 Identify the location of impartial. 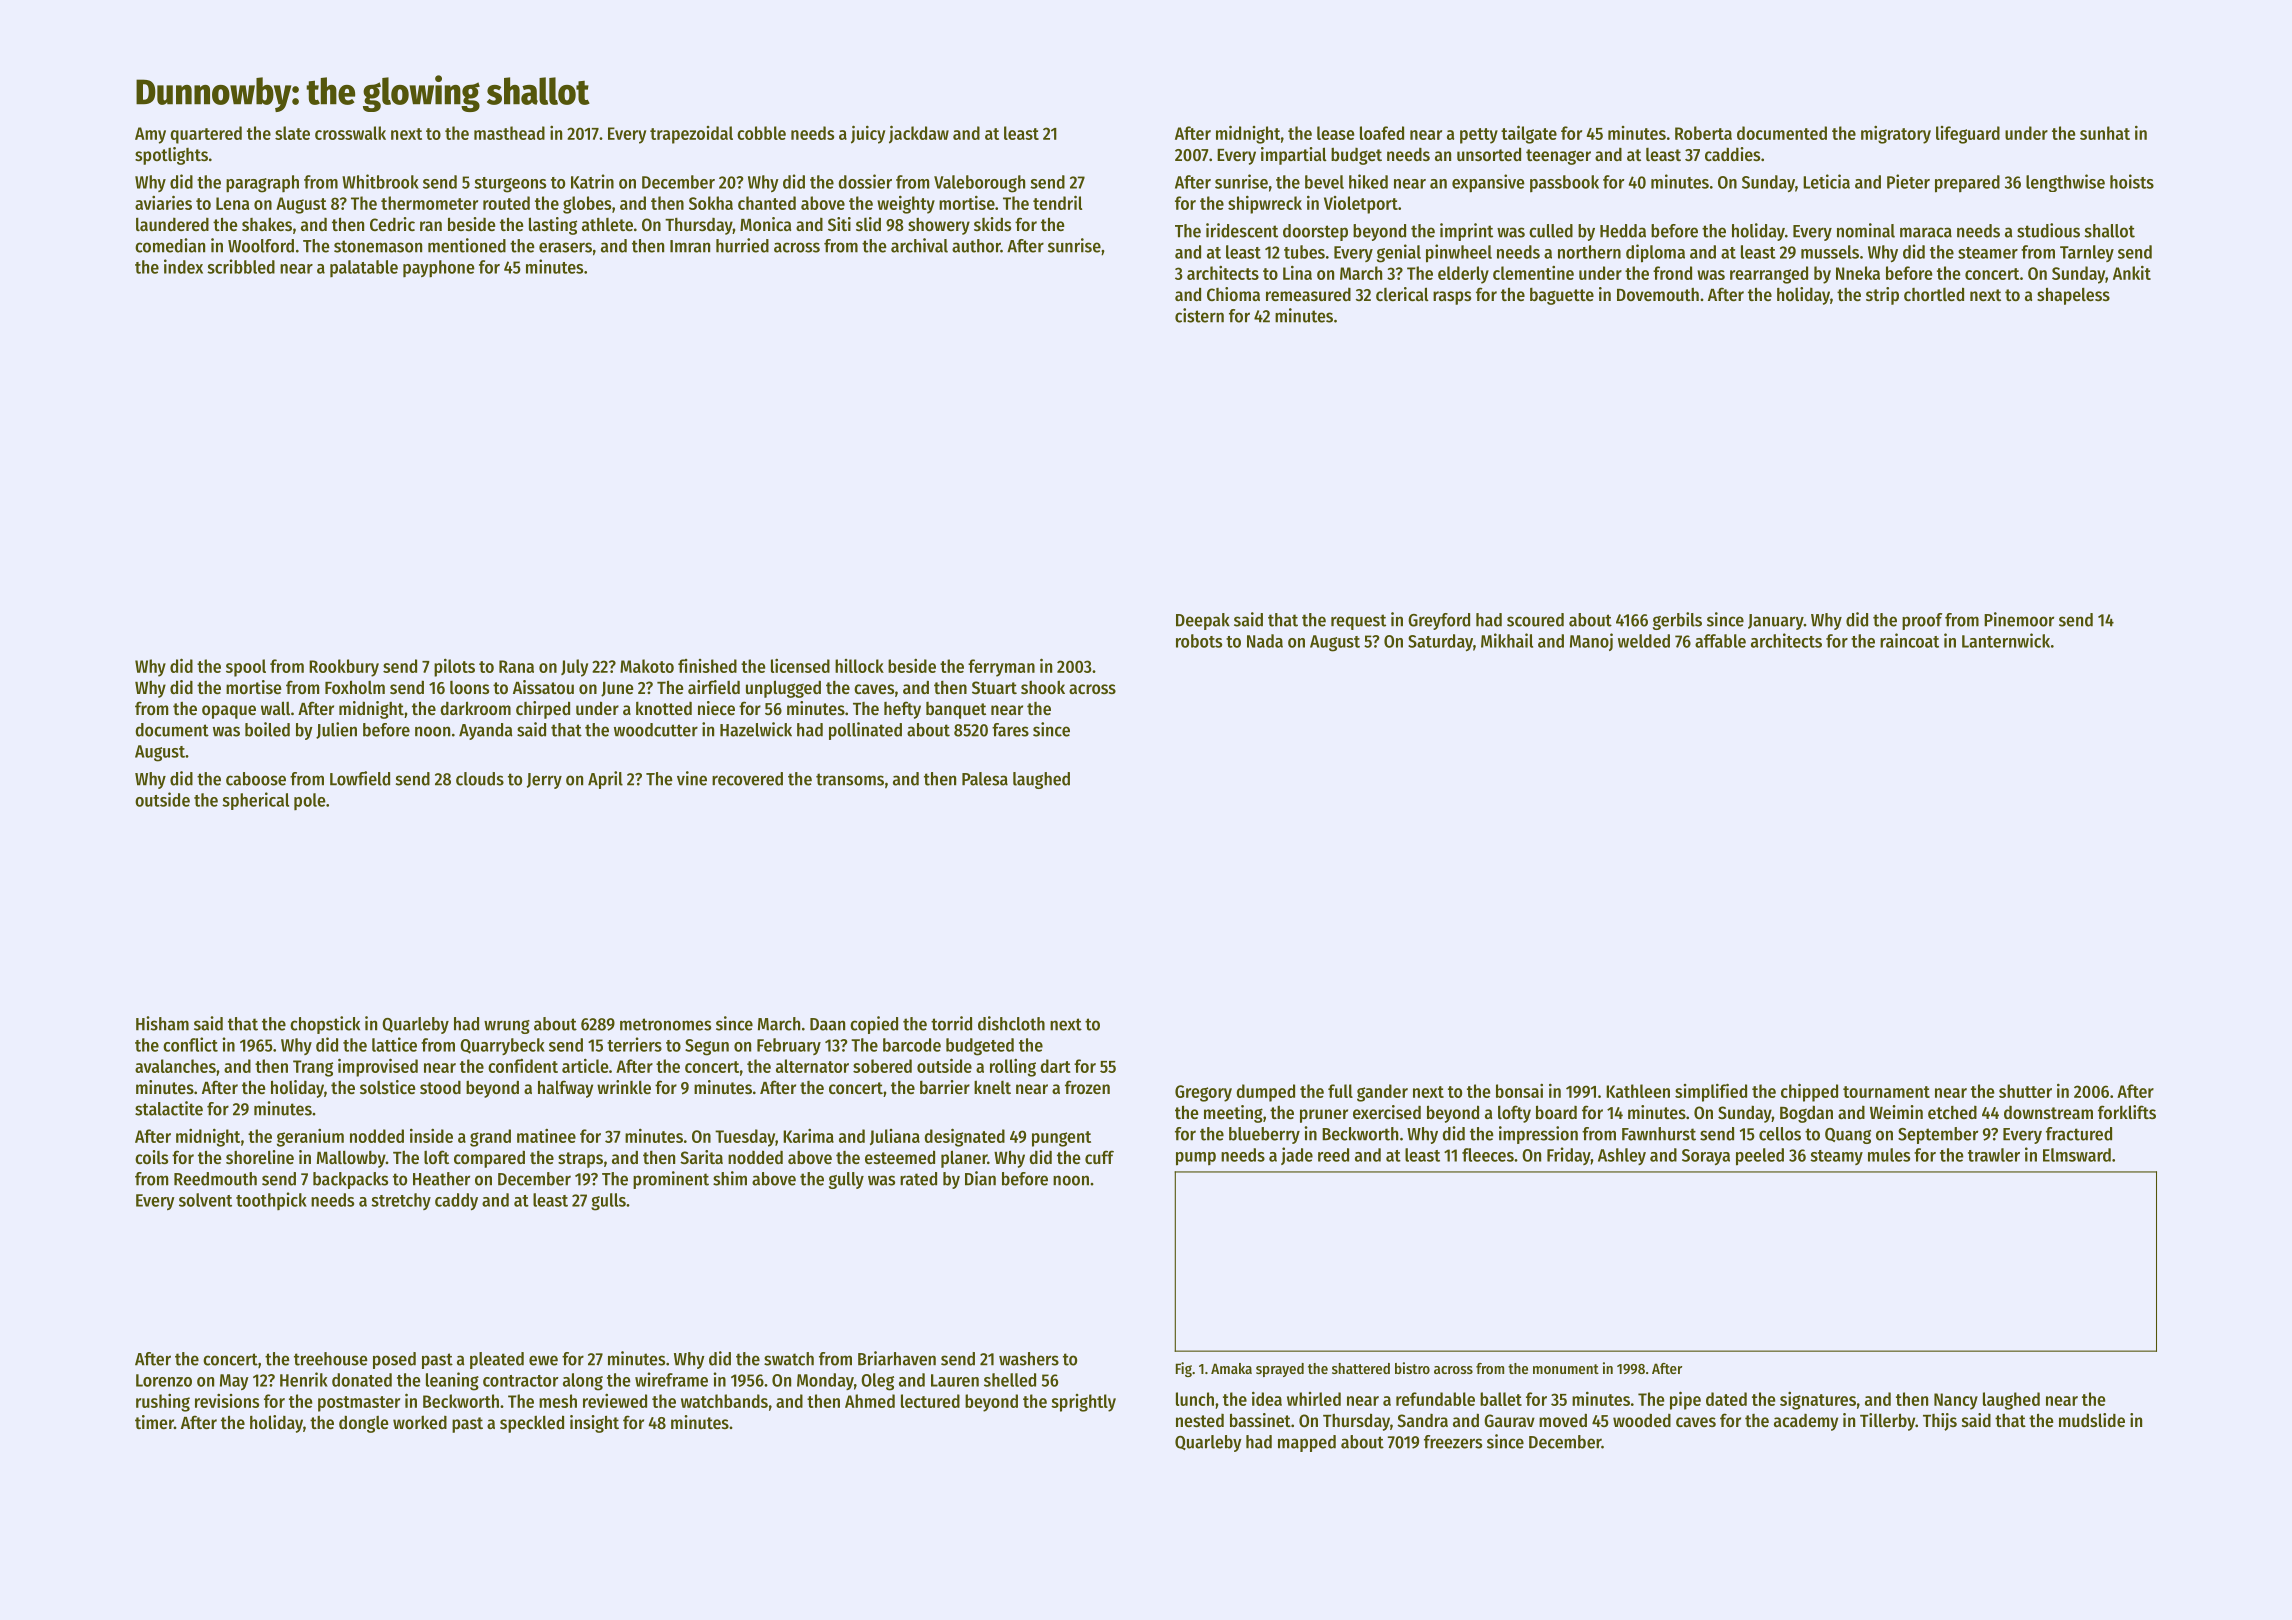
(1294, 156).
